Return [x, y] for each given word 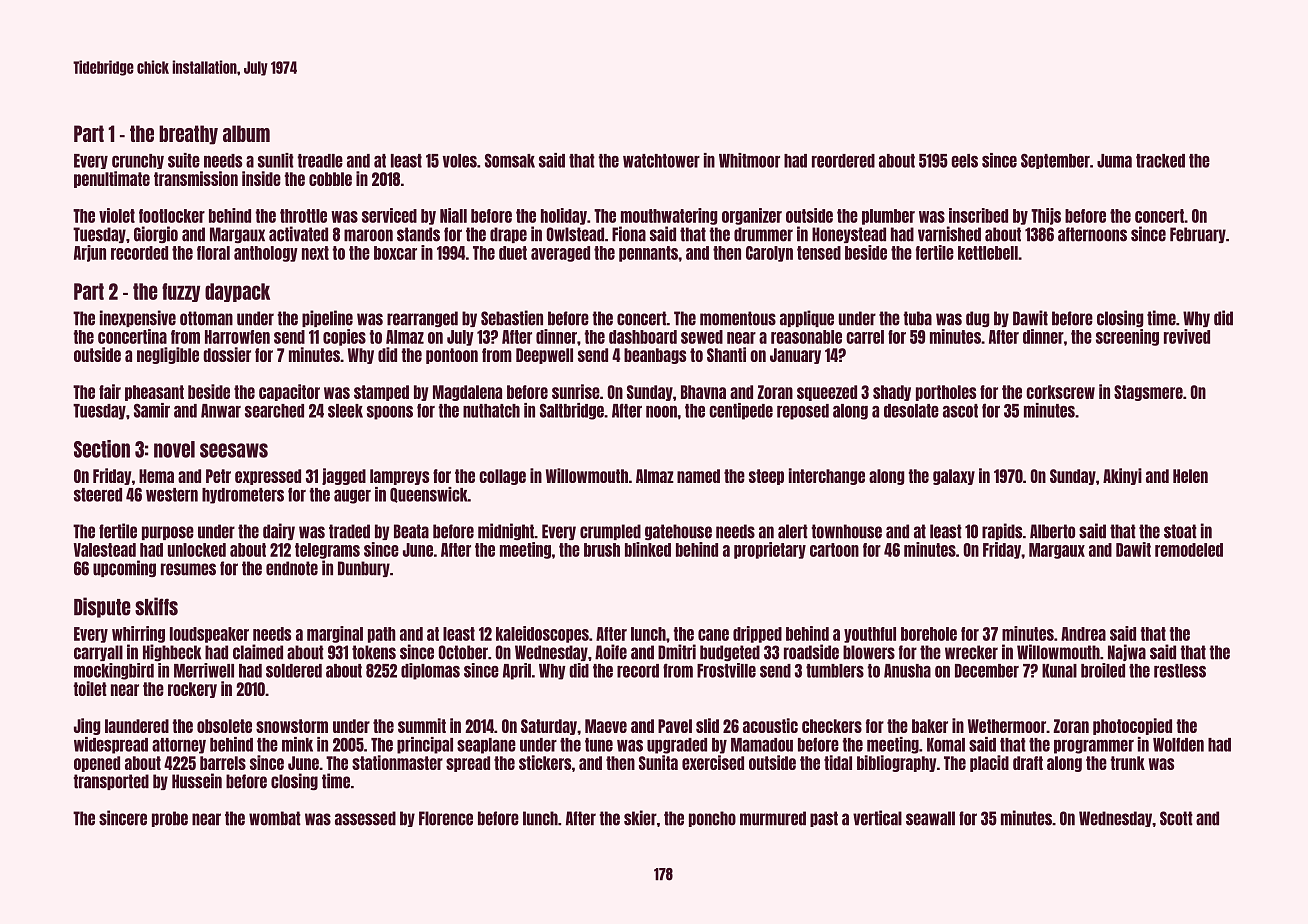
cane [713, 635]
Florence [446, 818]
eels [964, 161]
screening [1127, 337]
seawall [930, 818]
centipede [741, 411]
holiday [564, 216]
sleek [345, 411]
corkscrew [1060, 392]
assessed [365, 818]
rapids [1002, 531]
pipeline [327, 318]
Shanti [726, 354]
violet [117, 215]
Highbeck [172, 652]
